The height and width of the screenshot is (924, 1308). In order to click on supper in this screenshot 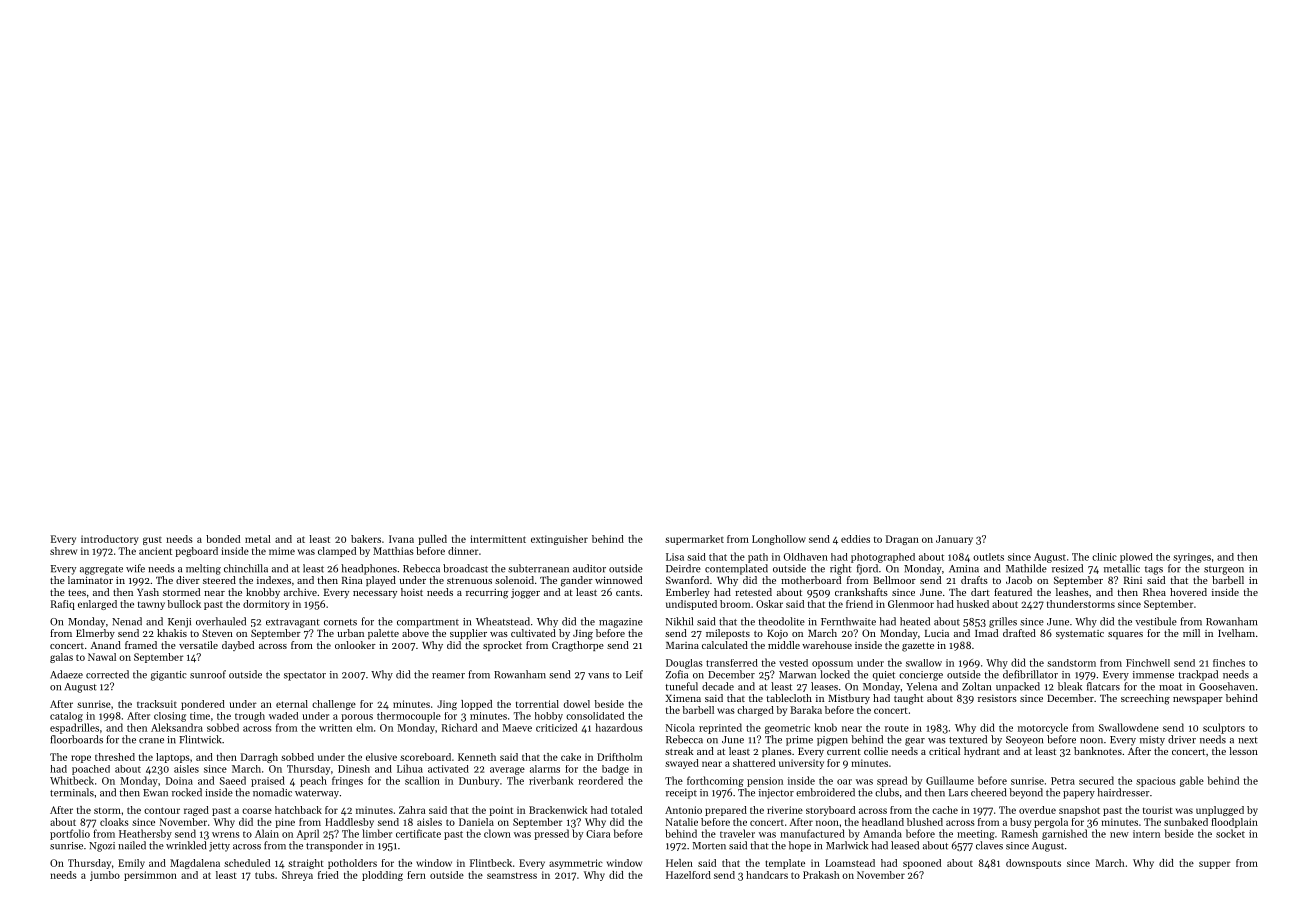, I will do `click(1214, 865)`.
